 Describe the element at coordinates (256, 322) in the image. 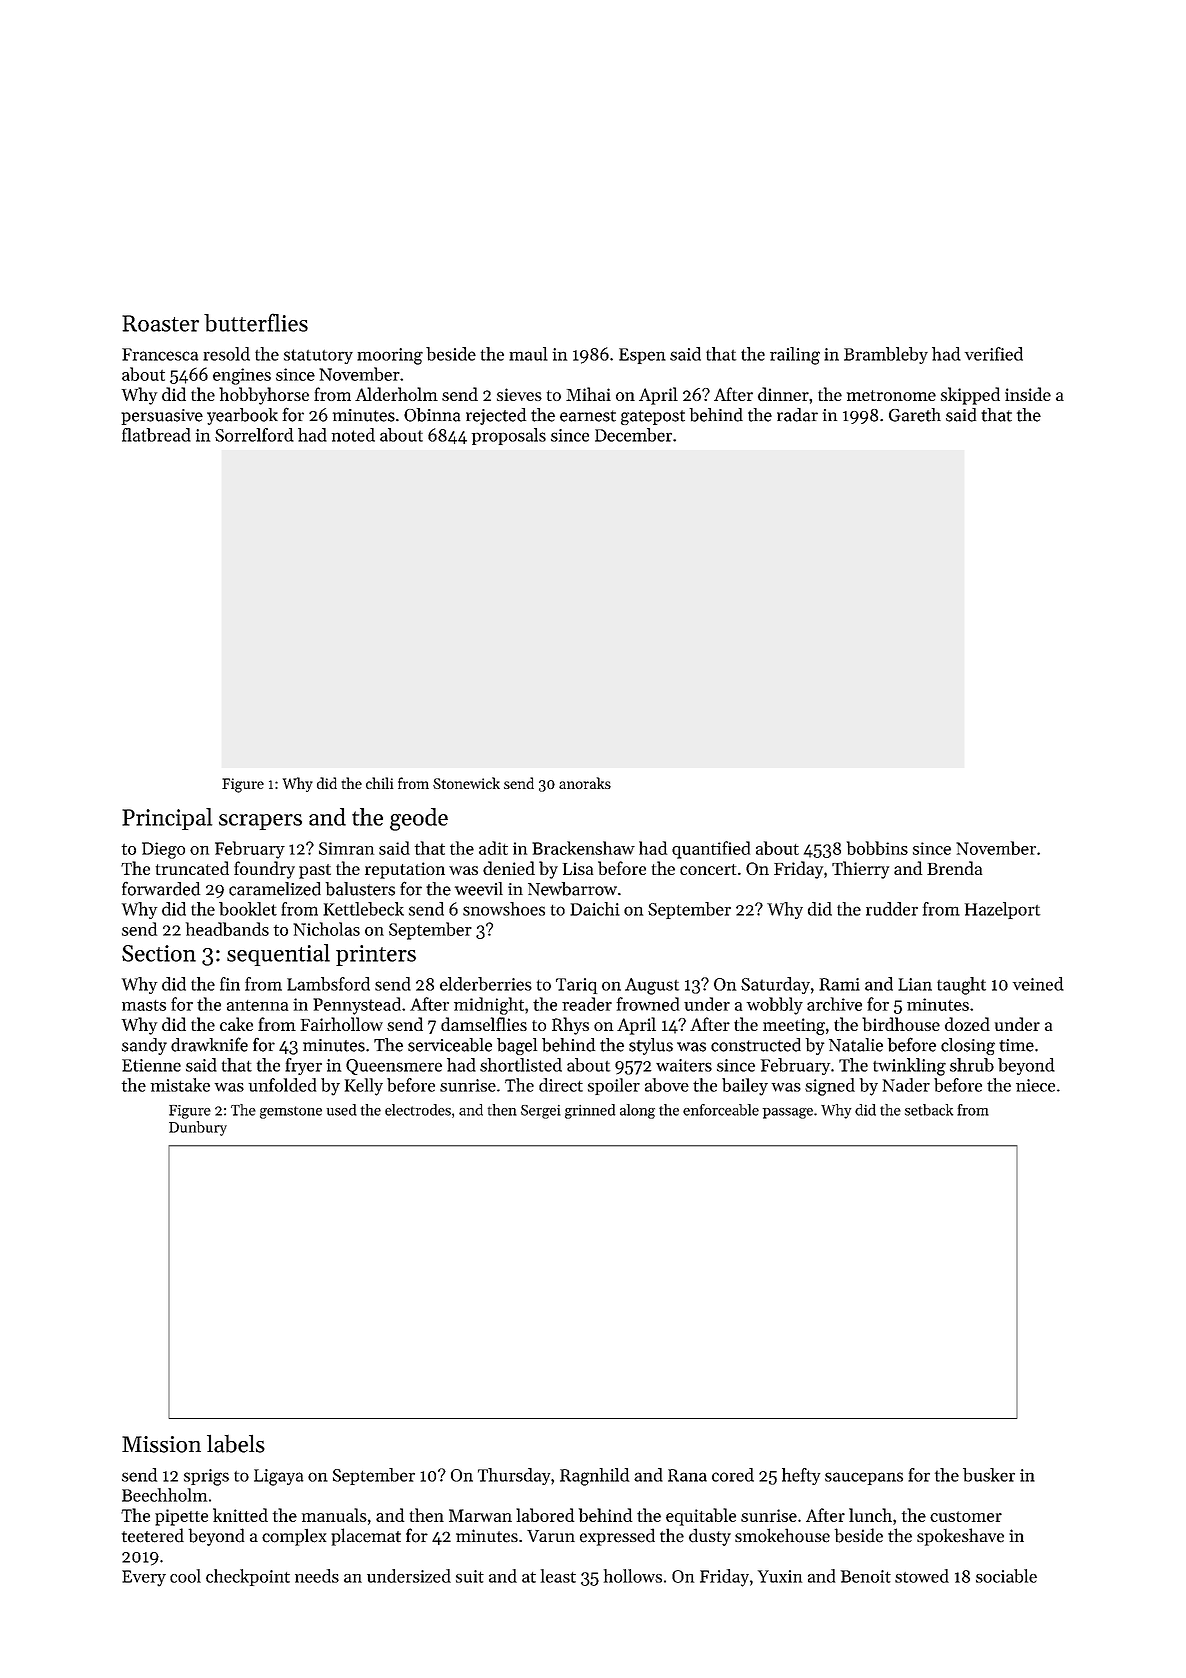

I see `butterflies` at that location.
